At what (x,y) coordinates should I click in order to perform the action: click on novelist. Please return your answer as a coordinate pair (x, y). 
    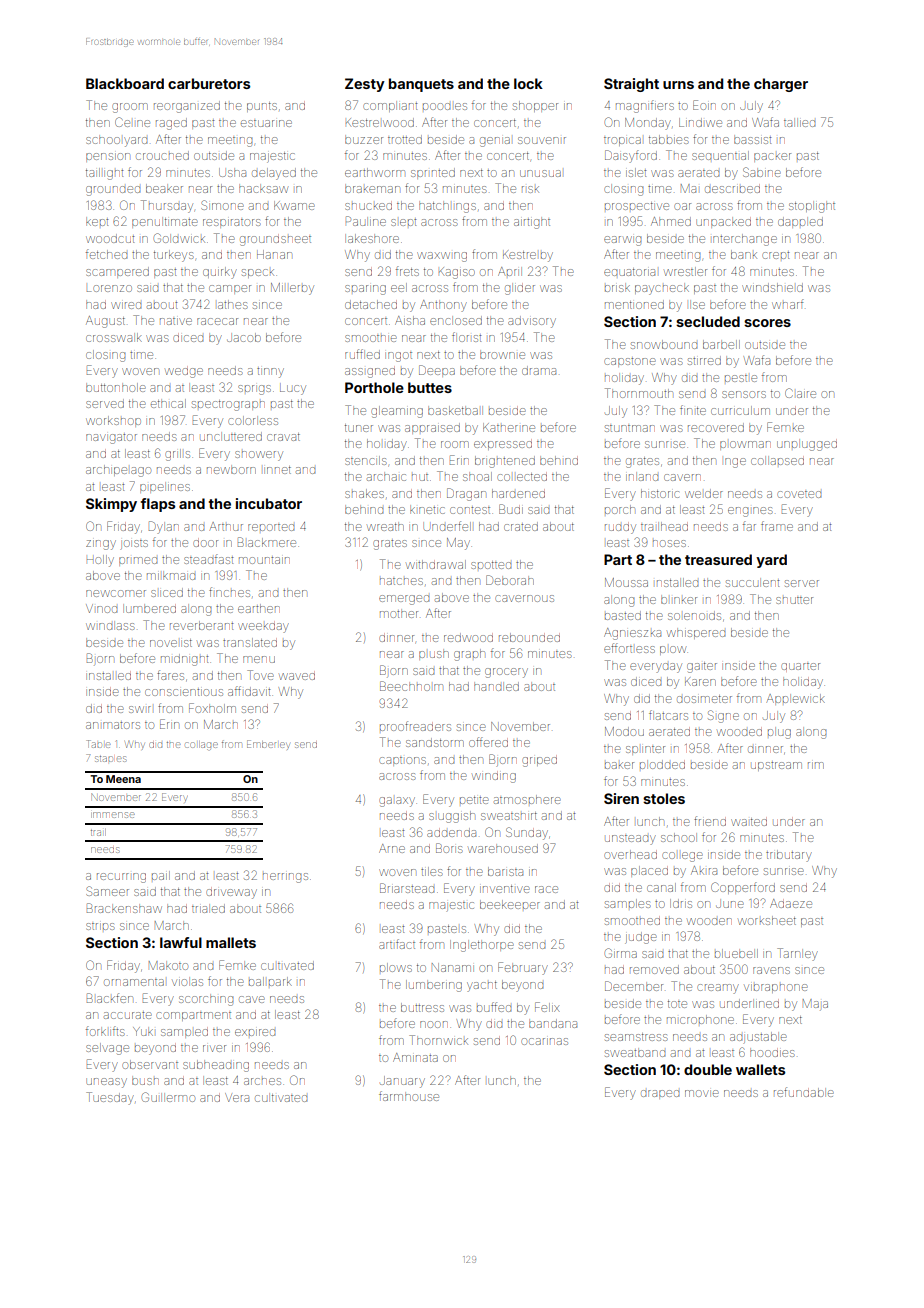
    Looking at the image, I should click on (171, 643).
